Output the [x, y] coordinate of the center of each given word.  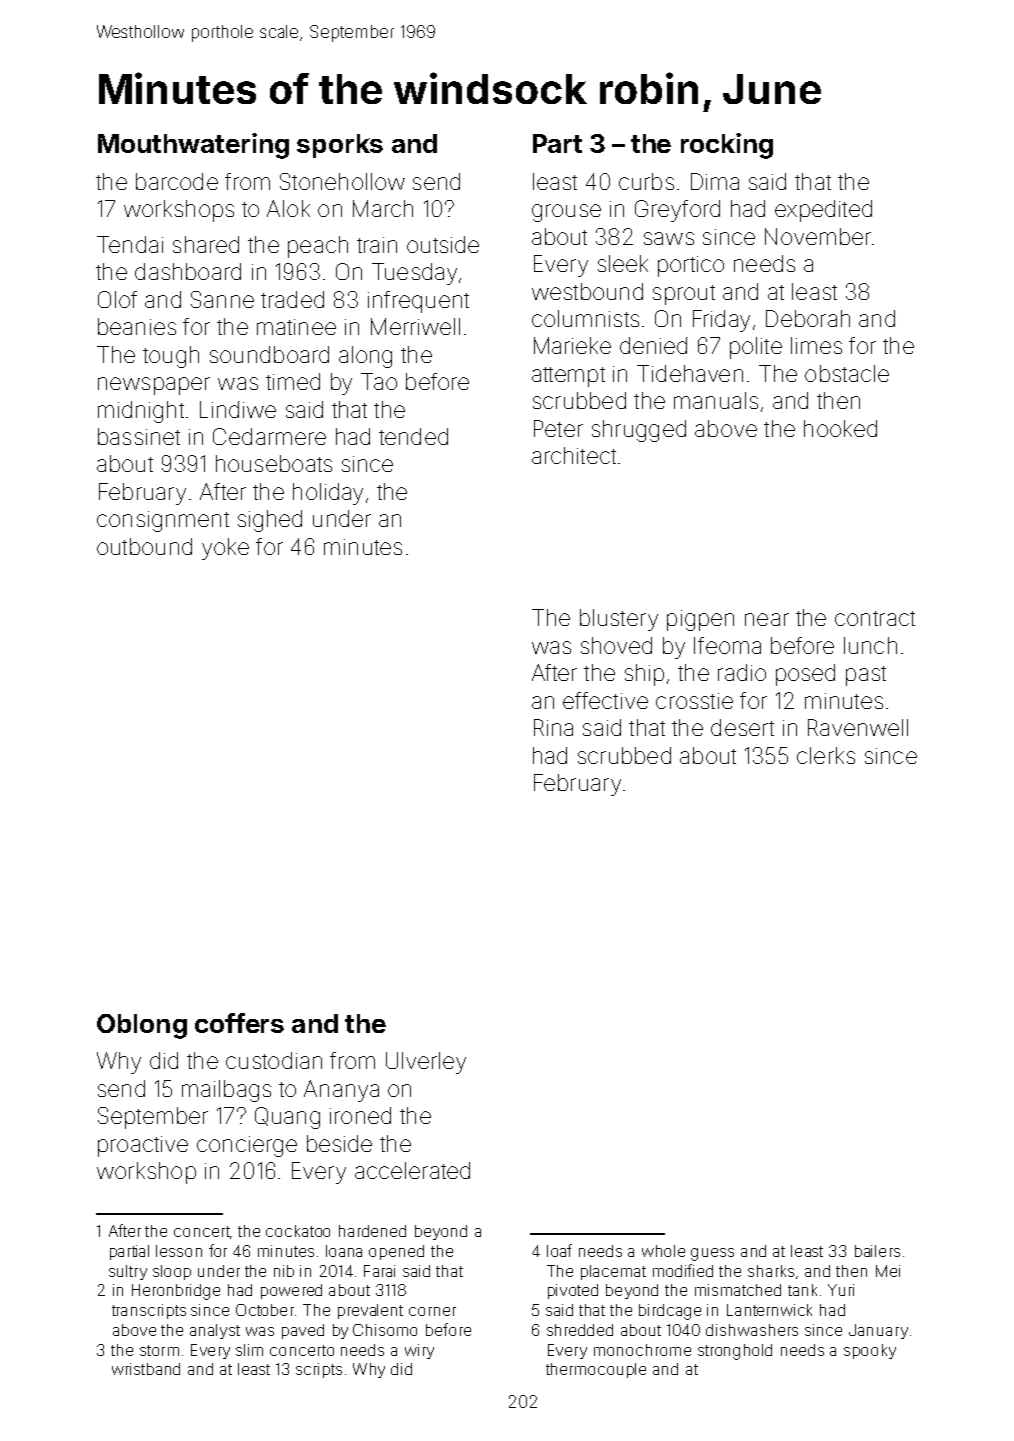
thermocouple [596, 1370]
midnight [141, 412]
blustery [619, 620]
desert [742, 727]
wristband [146, 1369]
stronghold [735, 1352]
